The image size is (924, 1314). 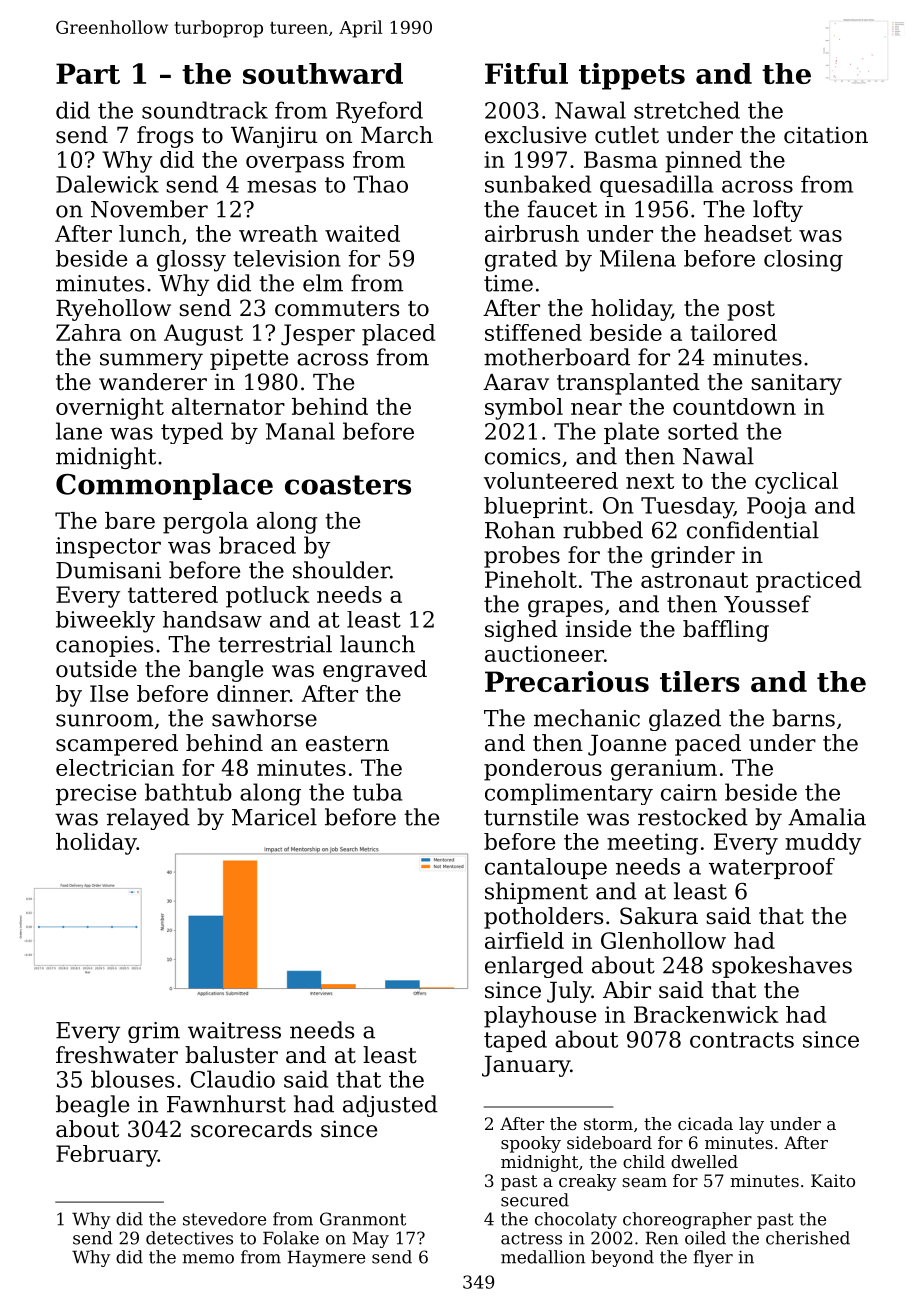 What do you see at coordinates (274, 137) in the screenshot?
I see `Wanjiru` at bounding box center [274, 137].
